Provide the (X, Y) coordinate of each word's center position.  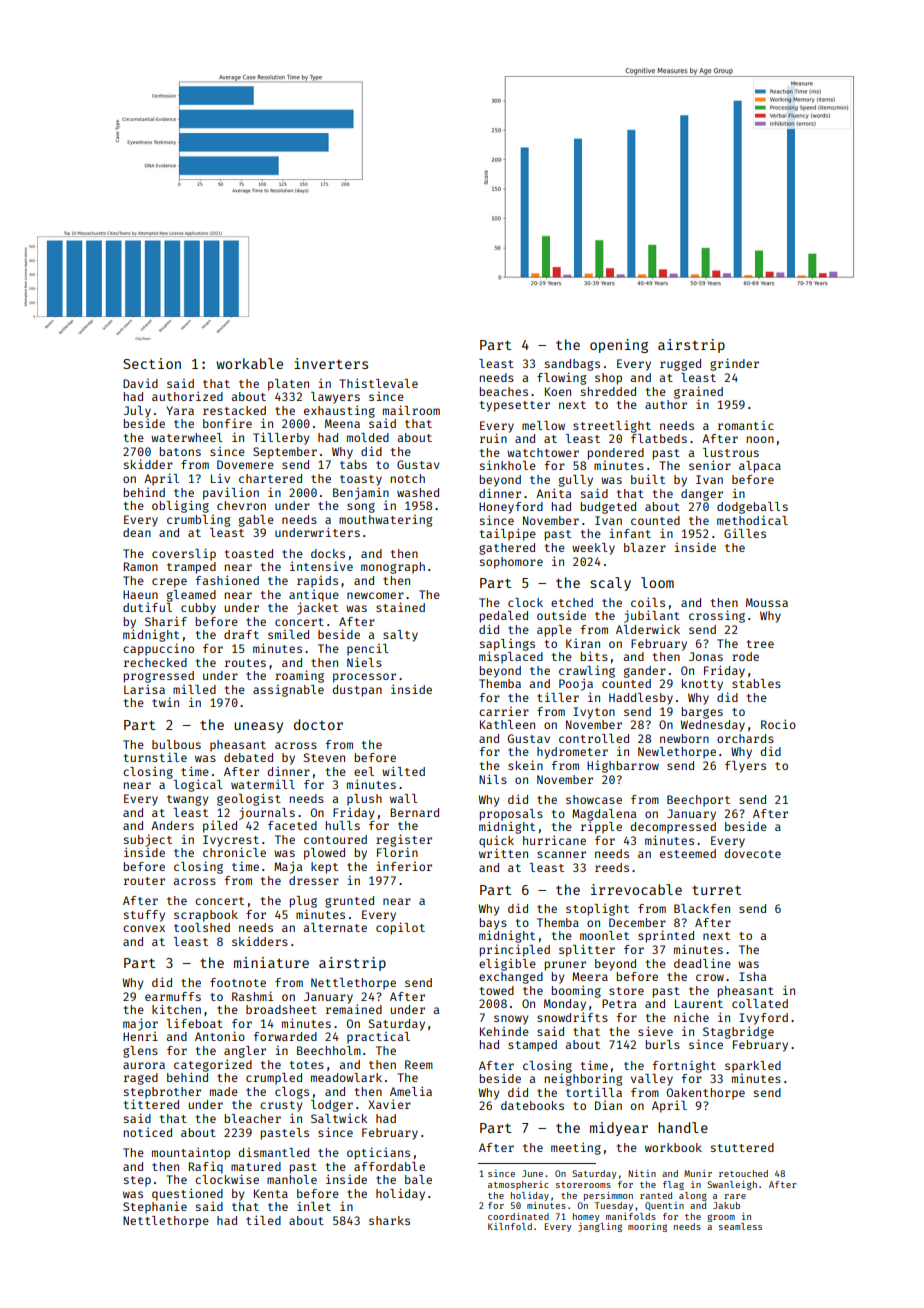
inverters (331, 363)
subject (148, 840)
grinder (734, 364)
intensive (321, 566)
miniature (271, 962)
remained (354, 1009)
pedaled (504, 617)
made (224, 1091)
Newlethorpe (677, 753)
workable (249, 363)
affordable (389, 1166)
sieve (655, 1031)
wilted (403, 771)
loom (657, 582)
